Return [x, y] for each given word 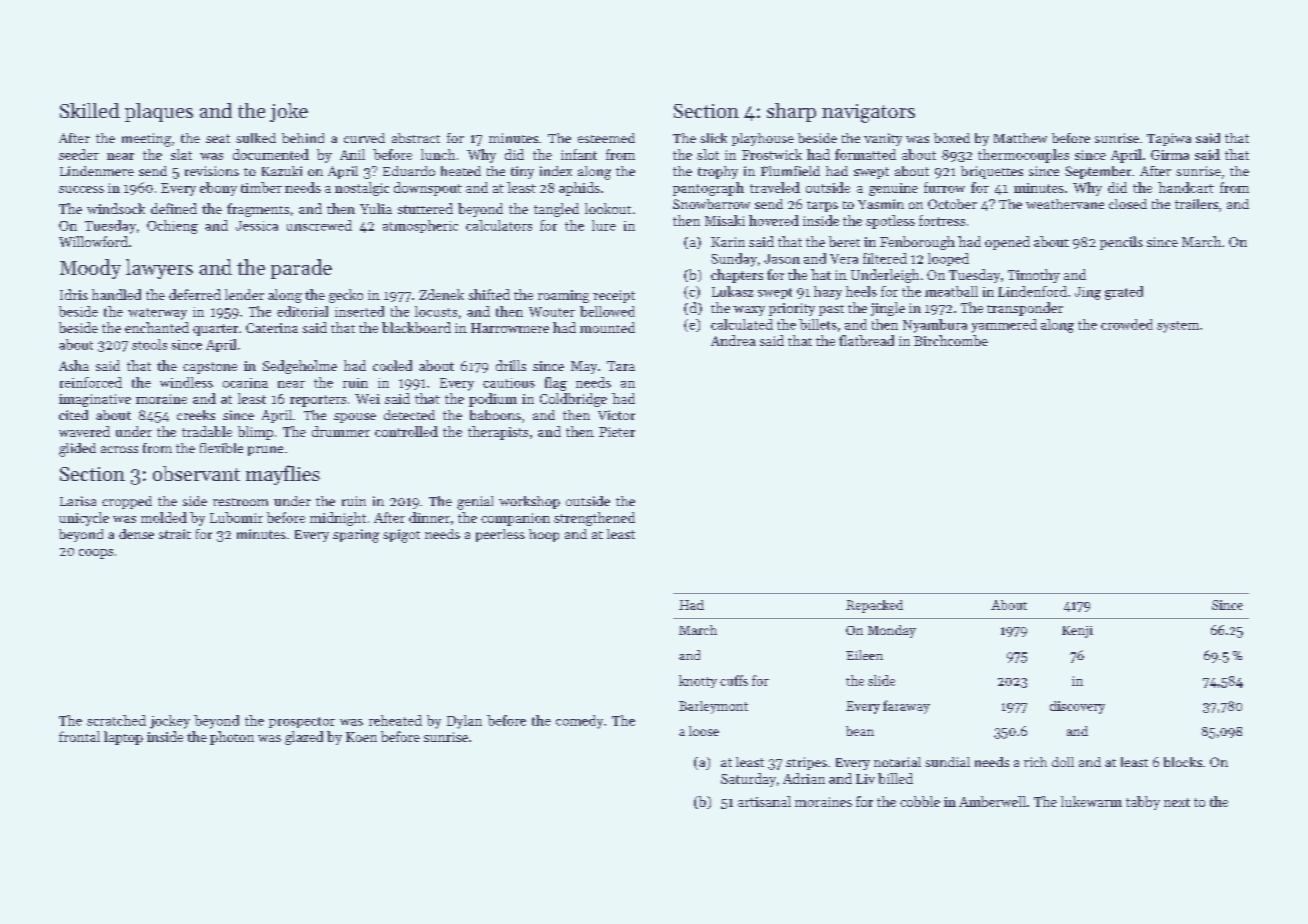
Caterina [272, 328]
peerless [500, 535]
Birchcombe [951, 340]
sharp [791, 112]
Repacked [874, 606]
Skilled [90, 110]
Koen [361, 737]
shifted [489, 294]
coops [96, 554]
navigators [868, 113]
